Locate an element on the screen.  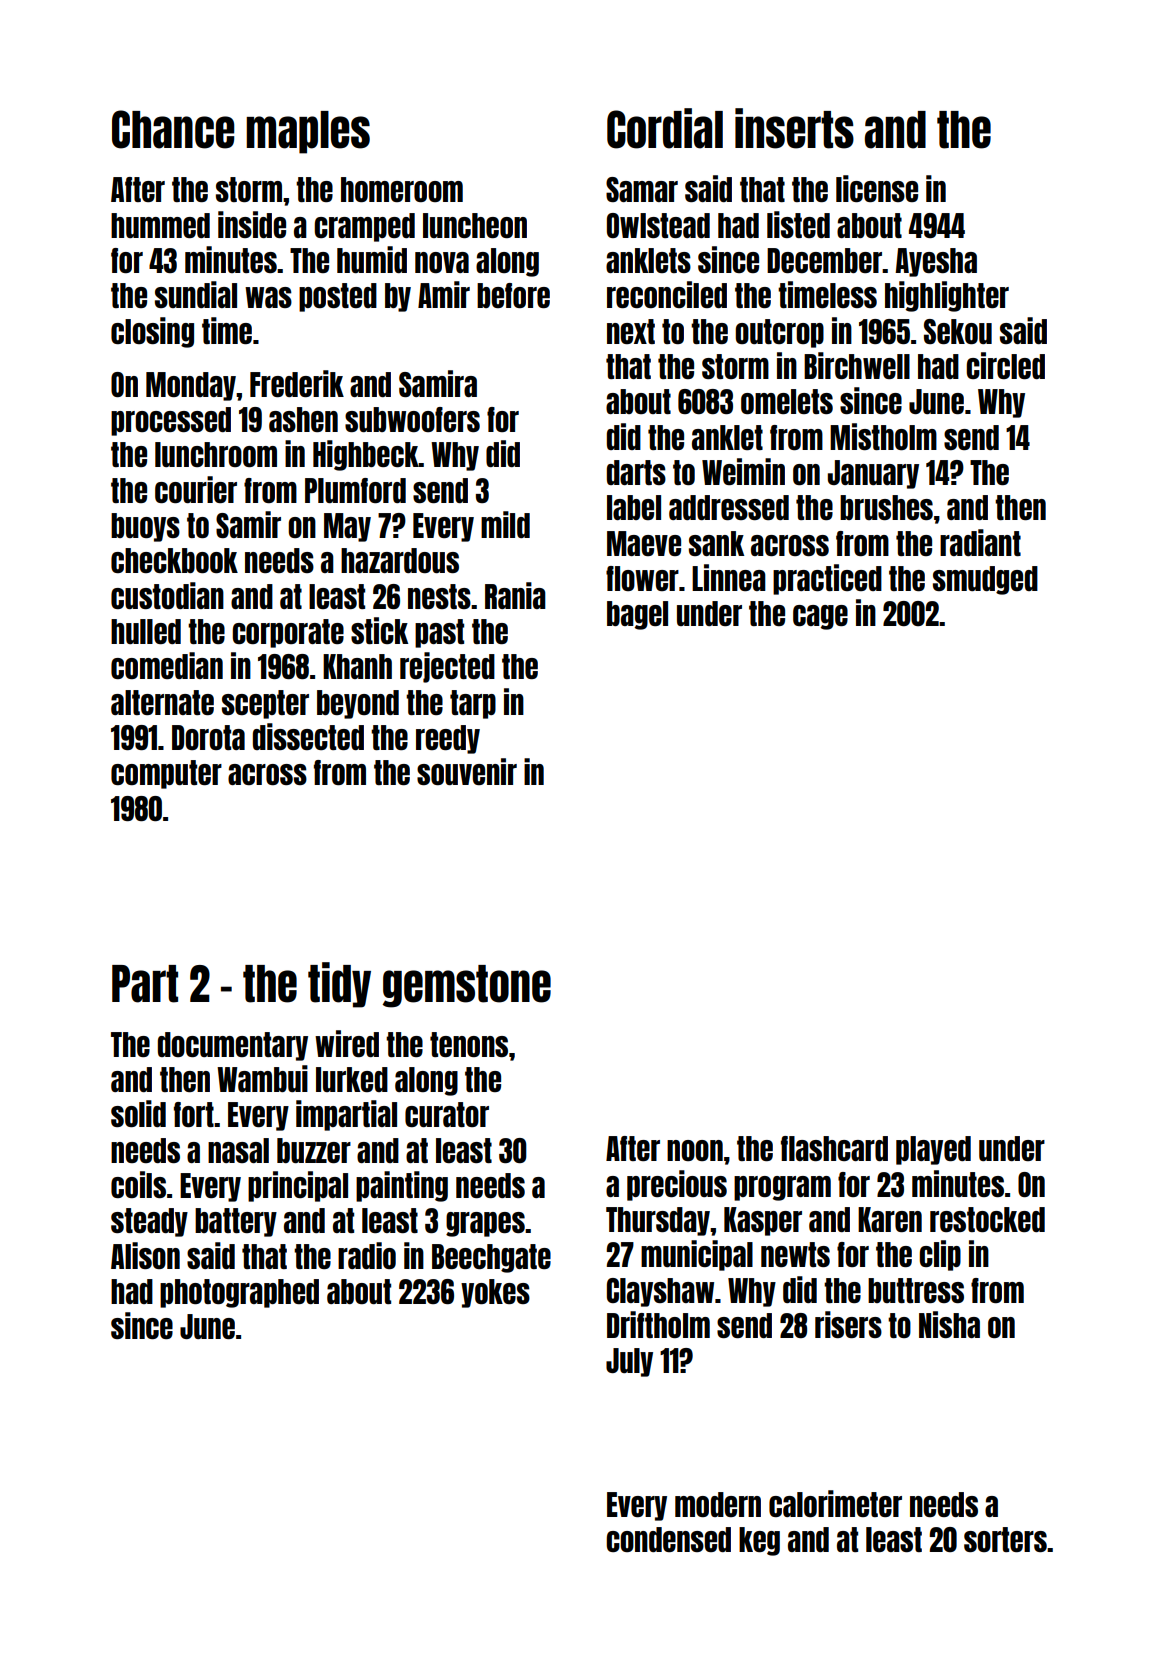
condensed is located at coordinates (668, 1539).
